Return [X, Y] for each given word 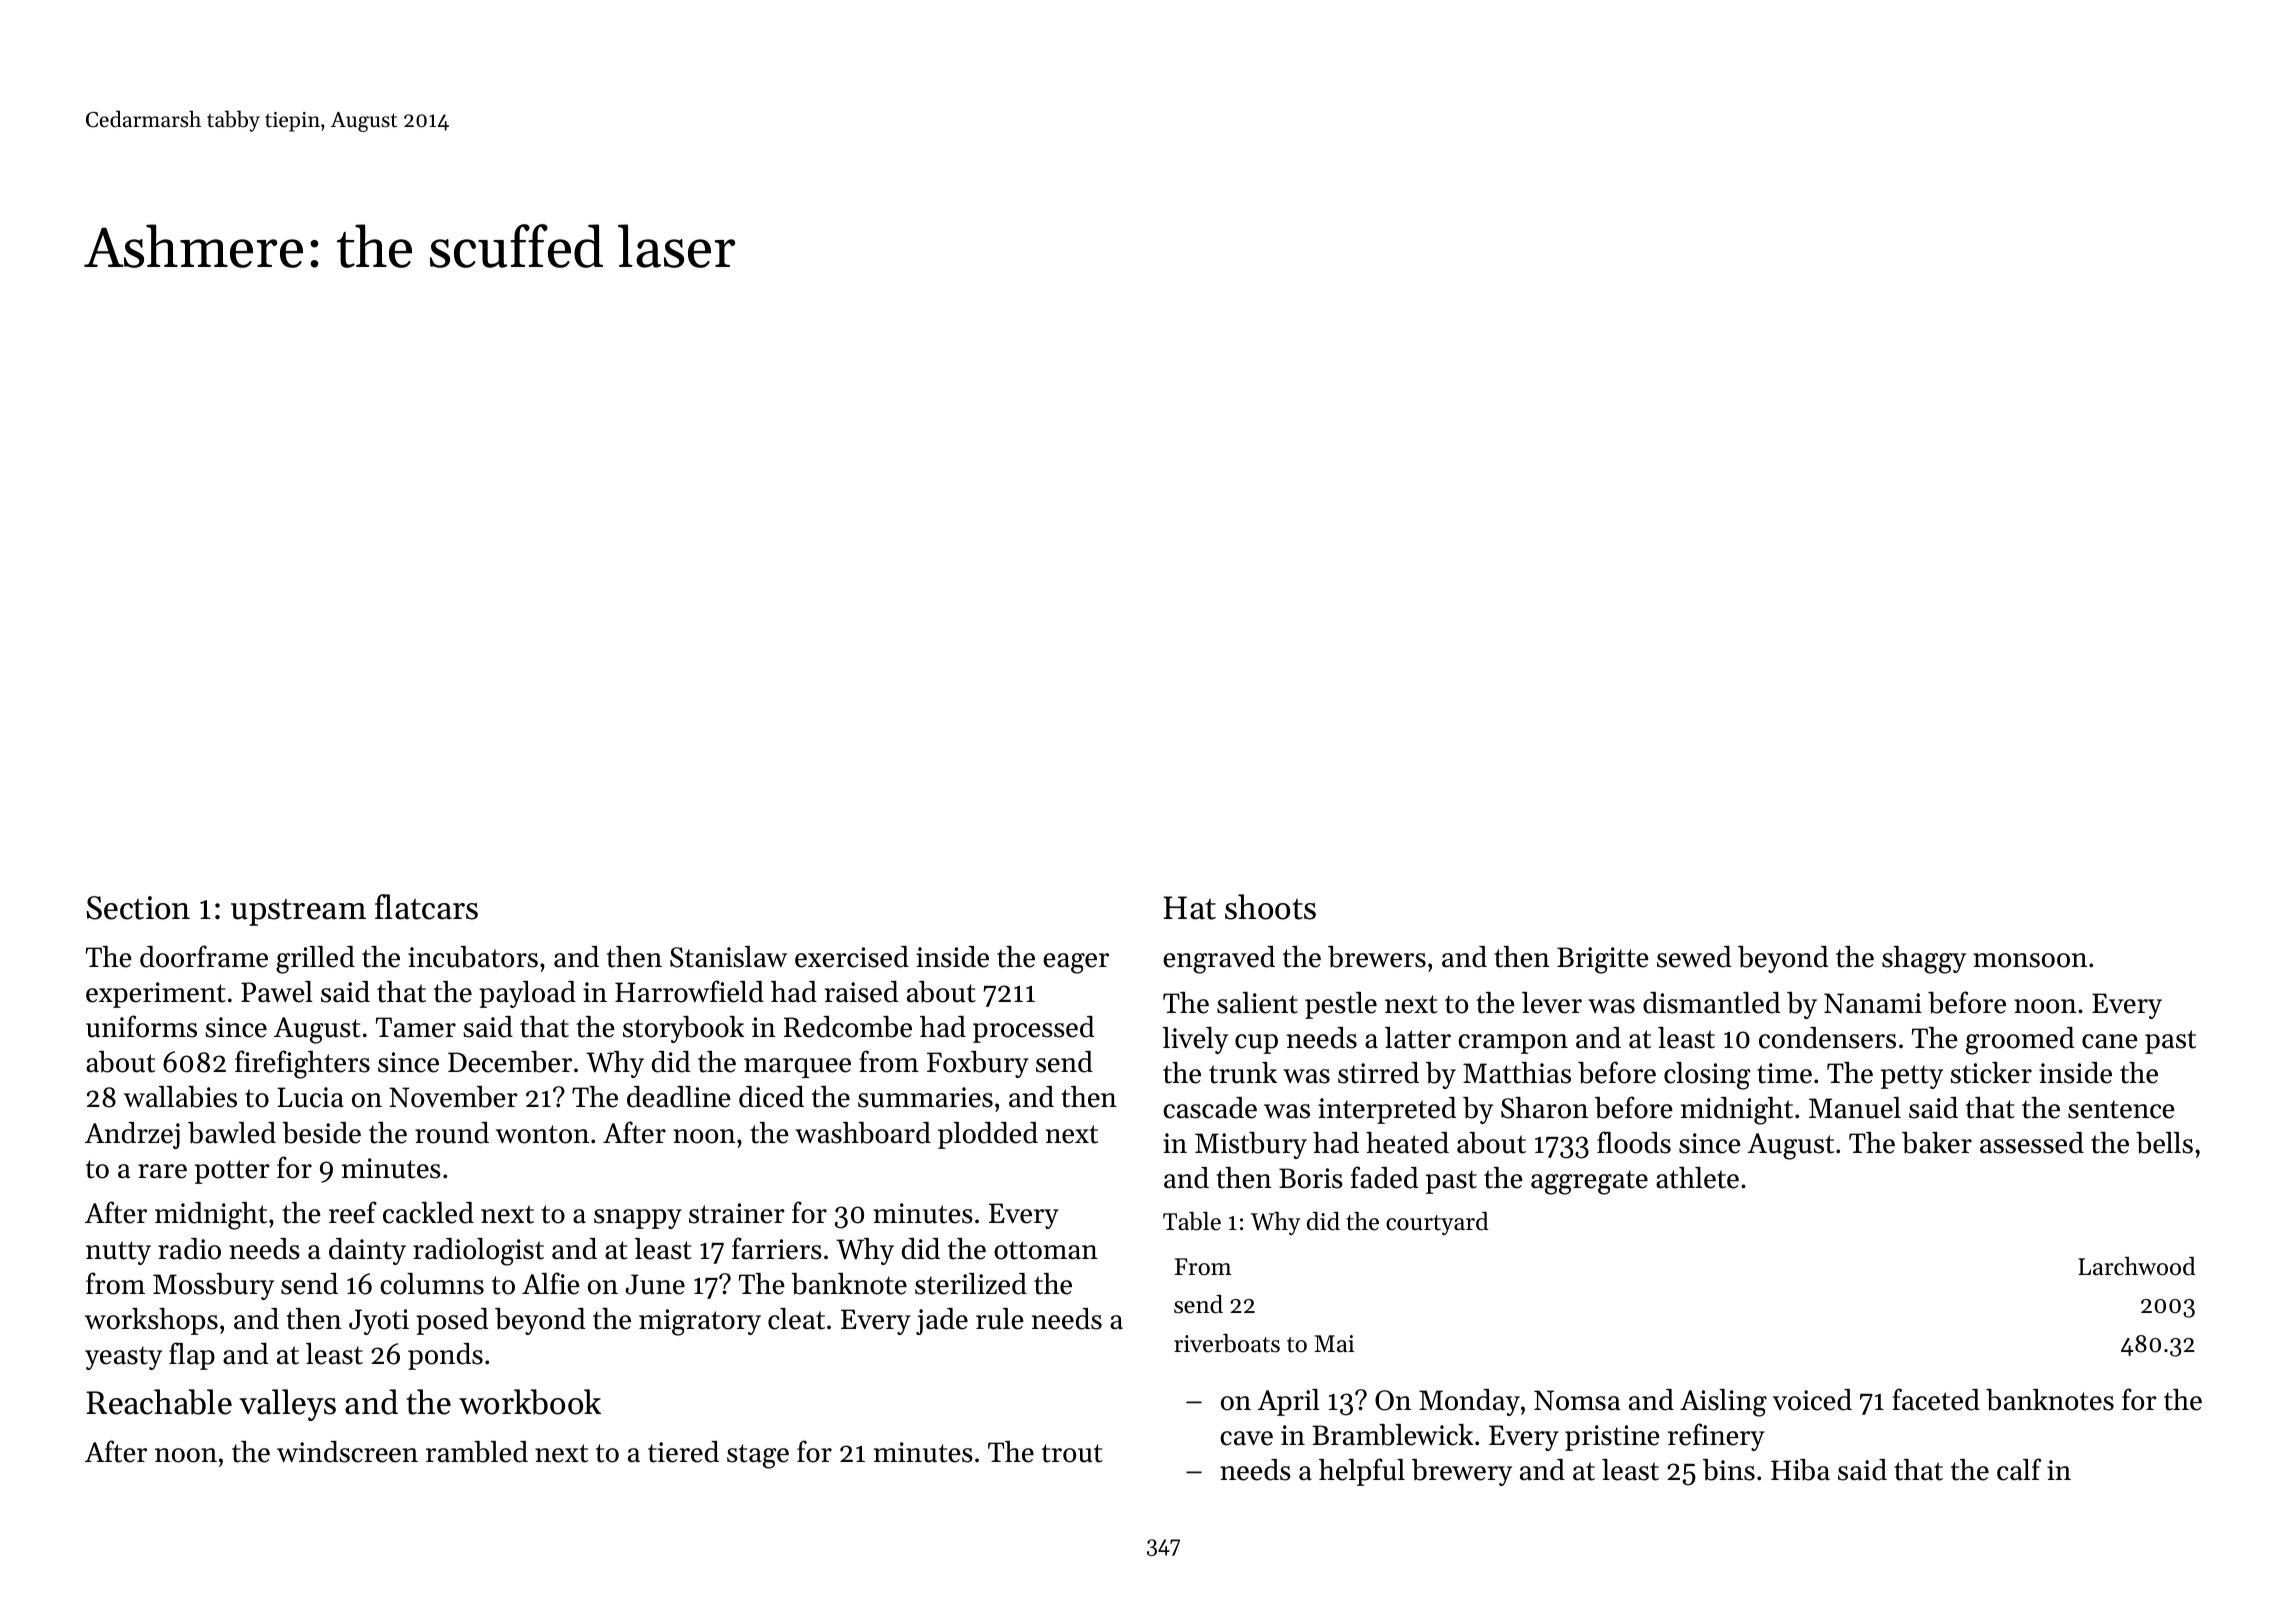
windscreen [347, 1452]
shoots [1270, 907]
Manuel [1855, 1108]
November [453, 1097]
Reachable [159, 1402]
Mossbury [213, 1286]
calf [2019, 1469]
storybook [683, 1029]
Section [138, 908]
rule [1000, 1319]
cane [2110, 1041]
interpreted [1387, 1110]
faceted [1936, 1399]
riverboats [1227, 1343]
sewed [1694, 957]
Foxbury [978, 1064]
